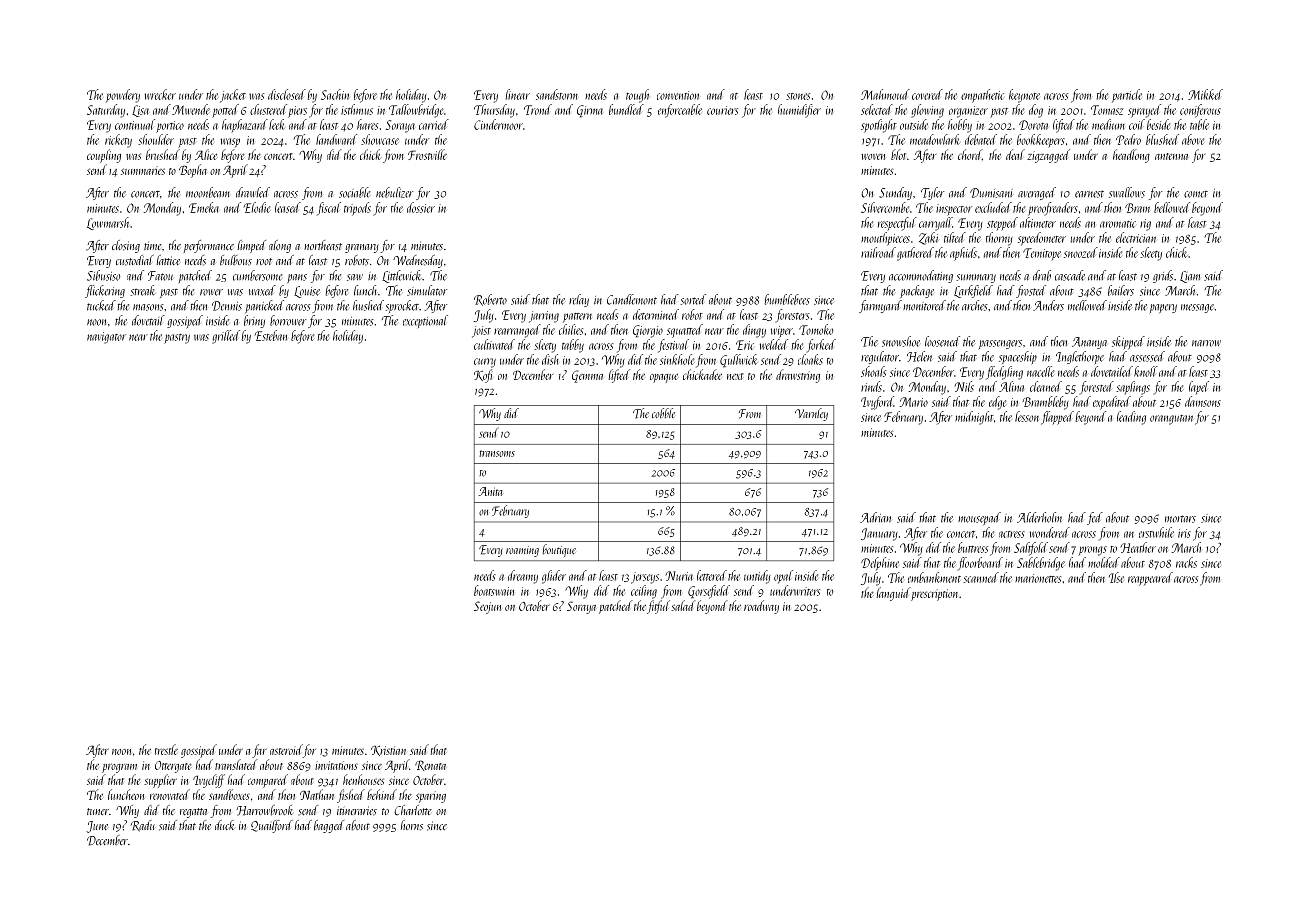 The image size is (1308, 924). What do you see at coordinates (97, 827) in the page?
I see `June` at bounding box center [97, 827].
